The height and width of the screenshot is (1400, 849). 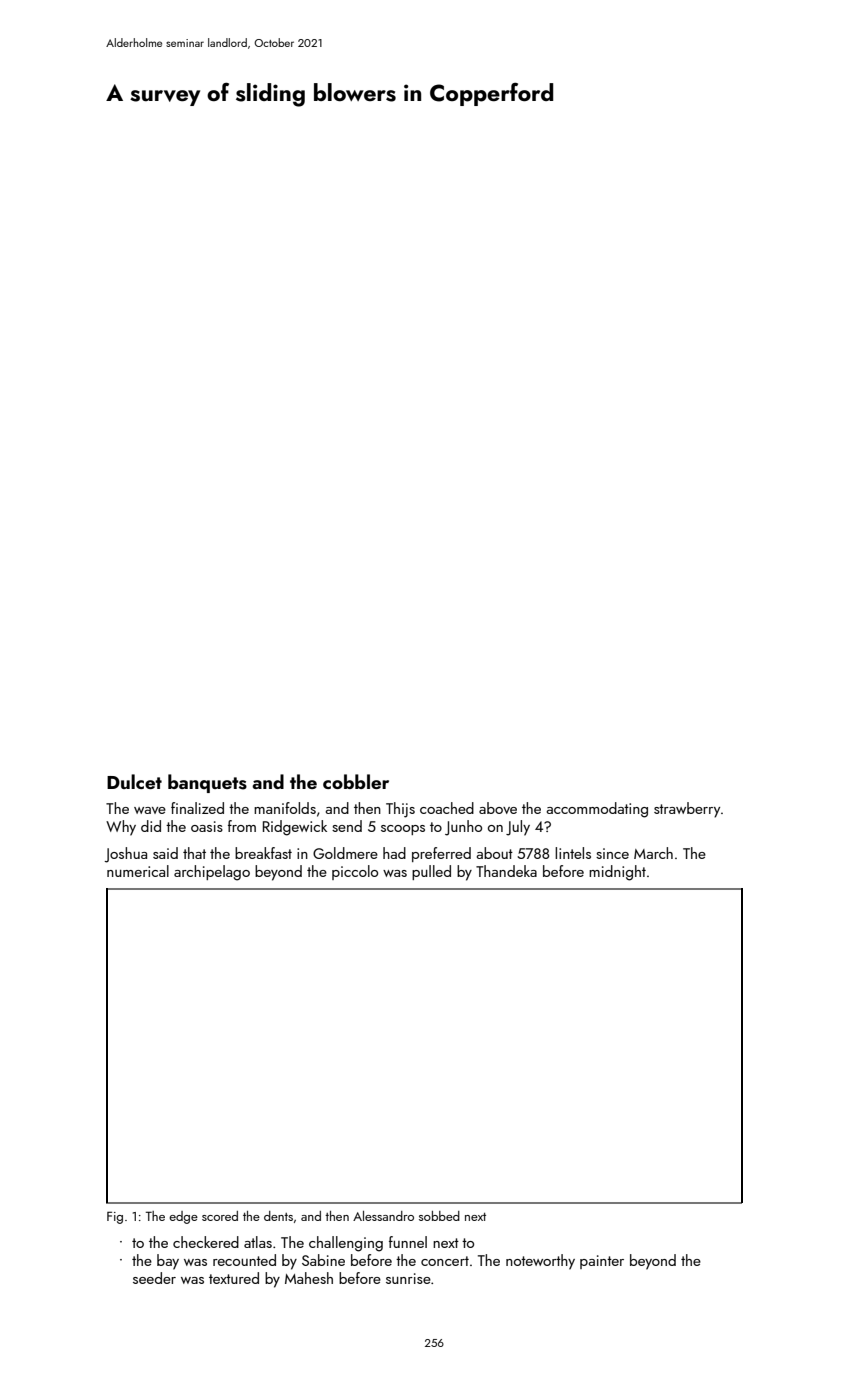 I want to click on noteworthy, so click(x=540, y=1262).
